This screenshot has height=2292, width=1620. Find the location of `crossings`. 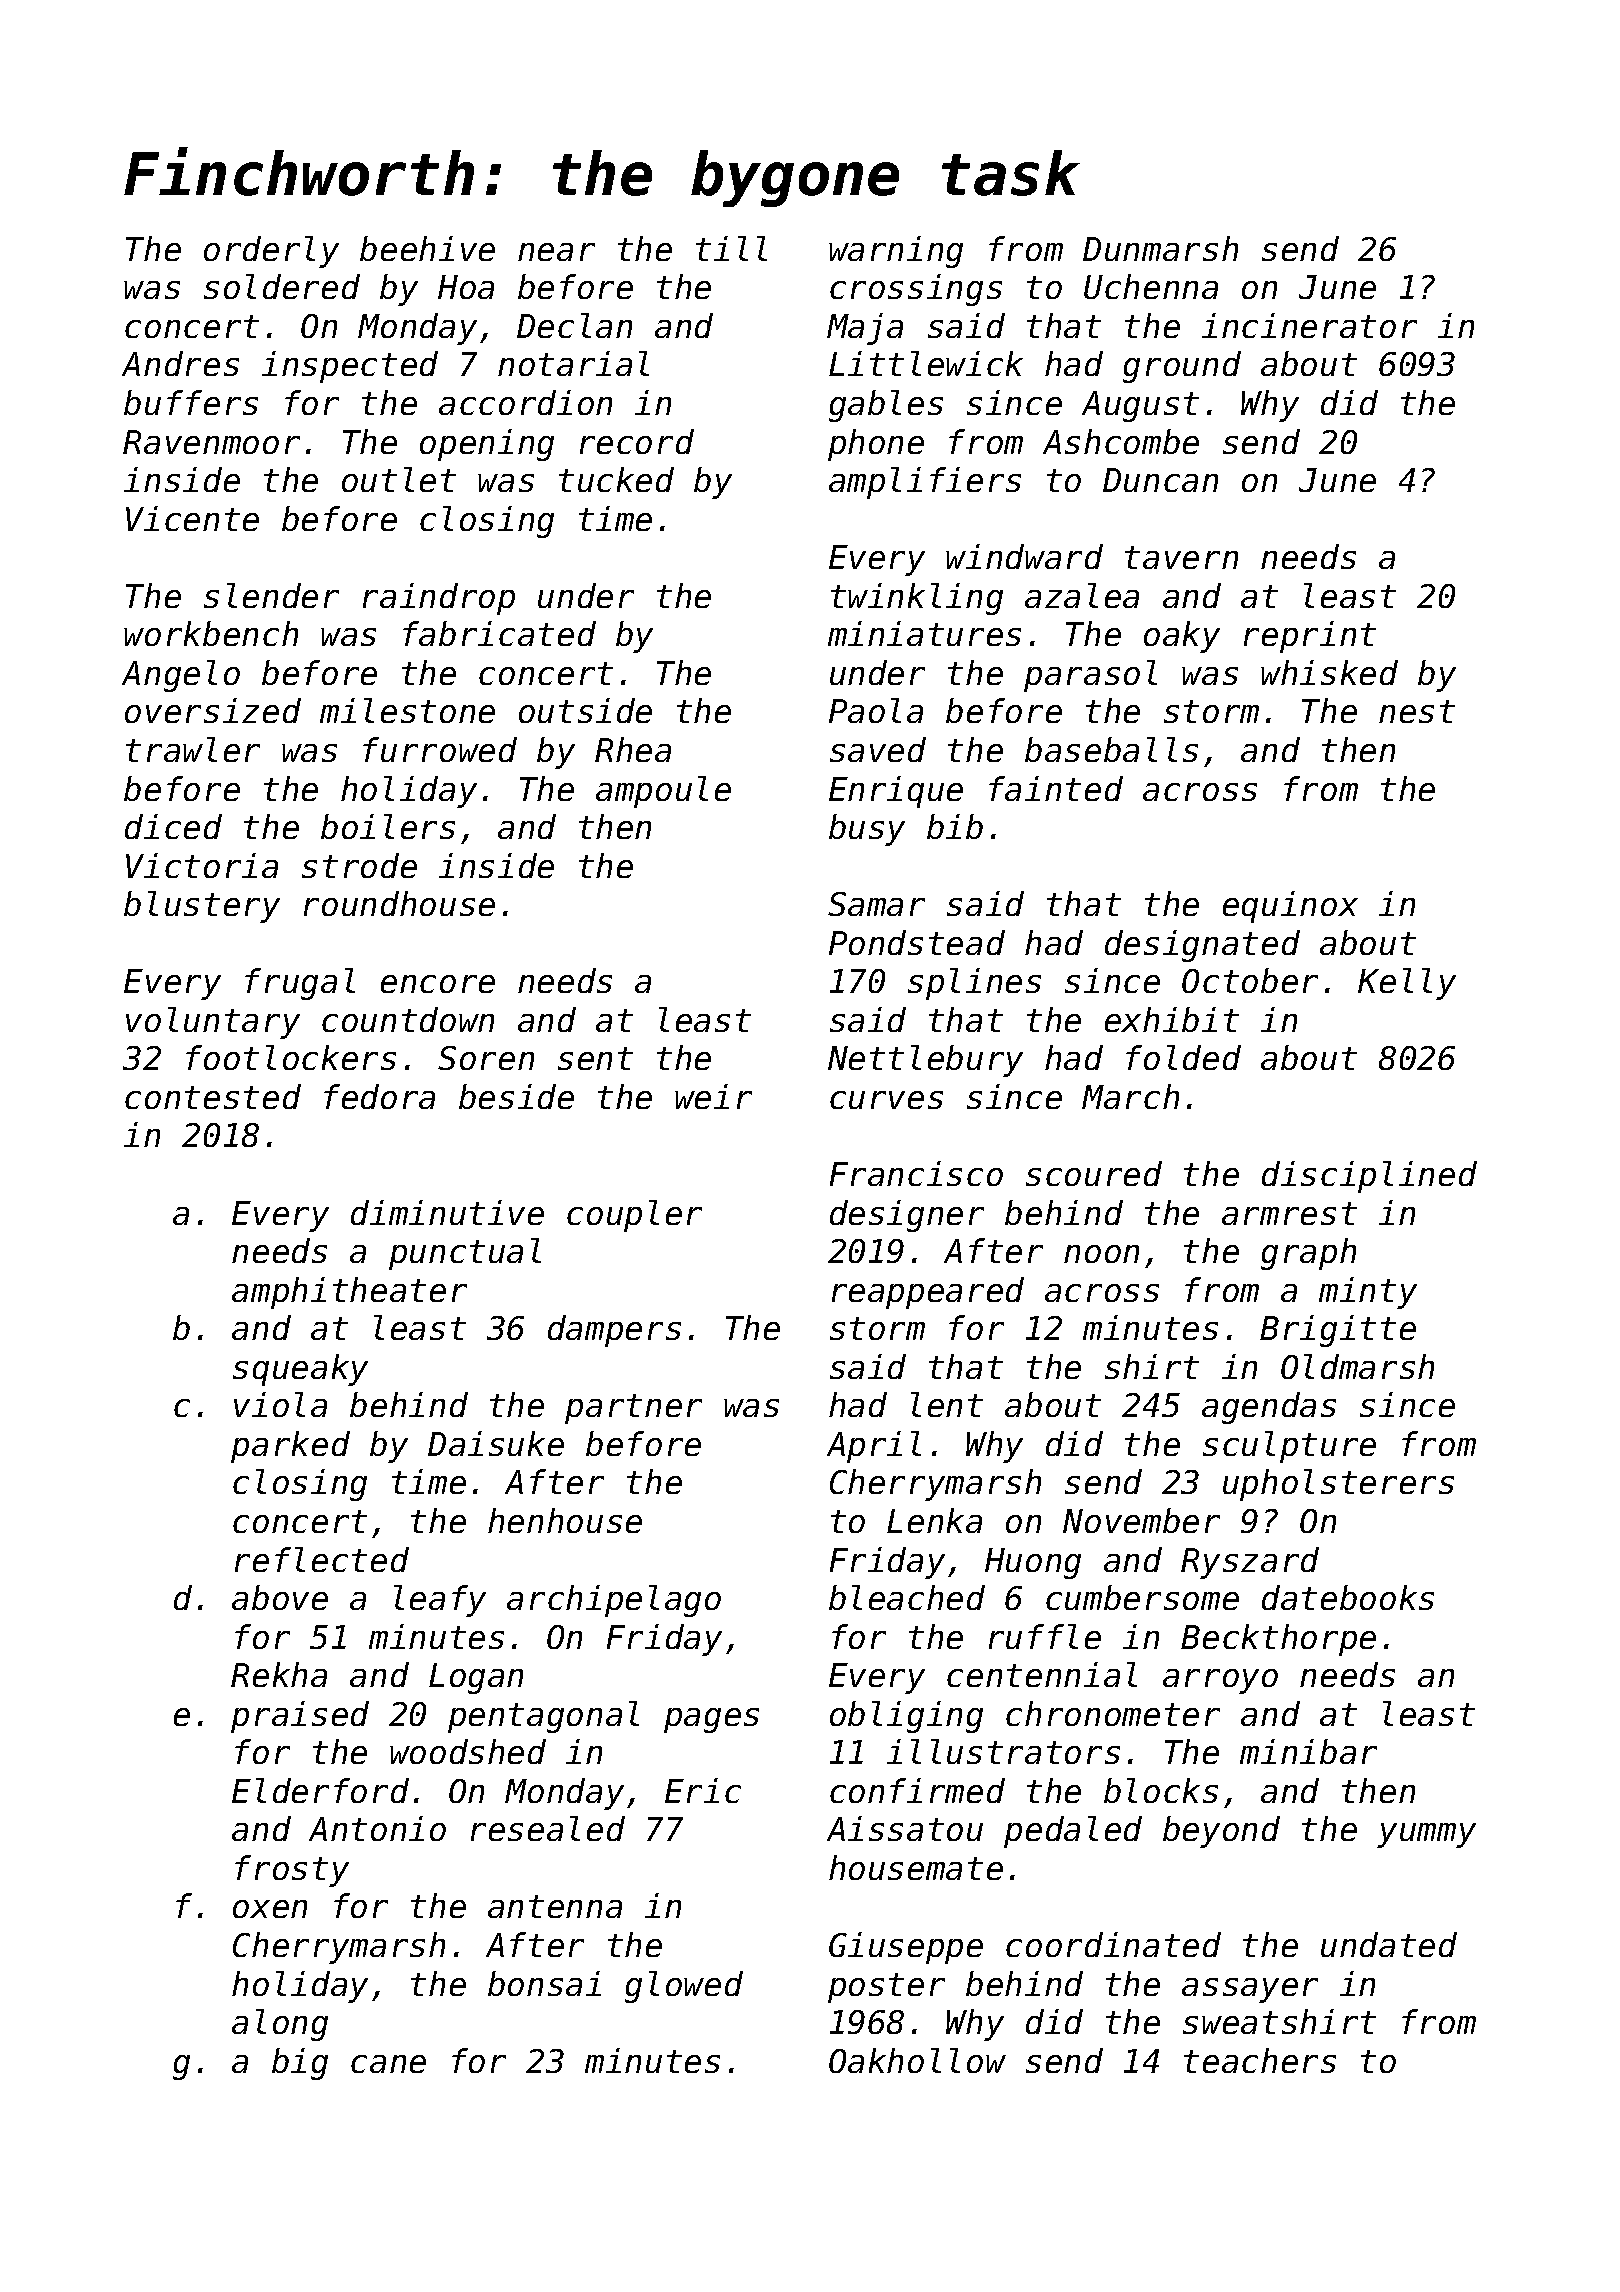

crossings is located at coordinates (916, 290).
